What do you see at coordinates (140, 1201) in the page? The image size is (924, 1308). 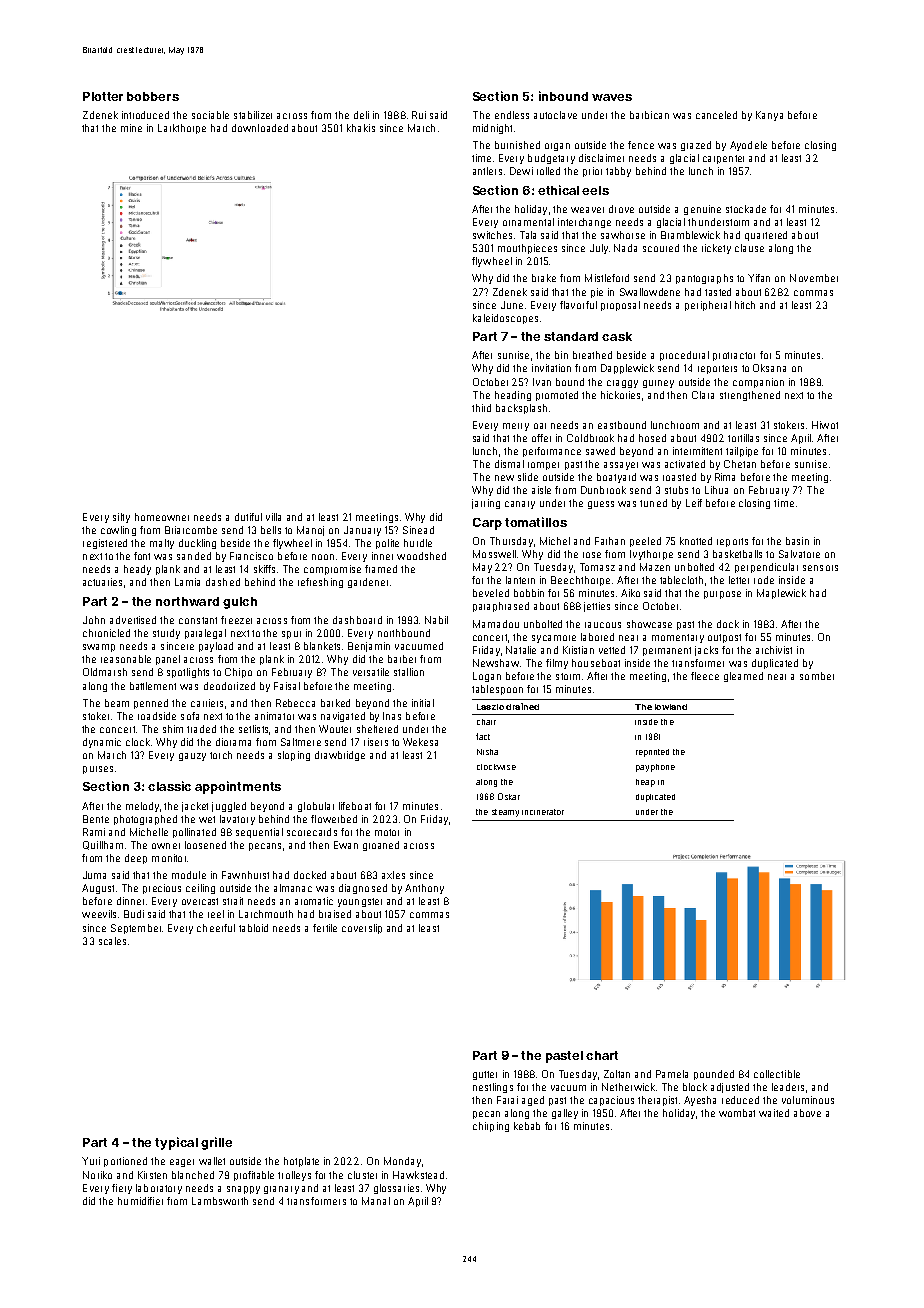 I see `humidifier` at bounding box center [140, 1201].
